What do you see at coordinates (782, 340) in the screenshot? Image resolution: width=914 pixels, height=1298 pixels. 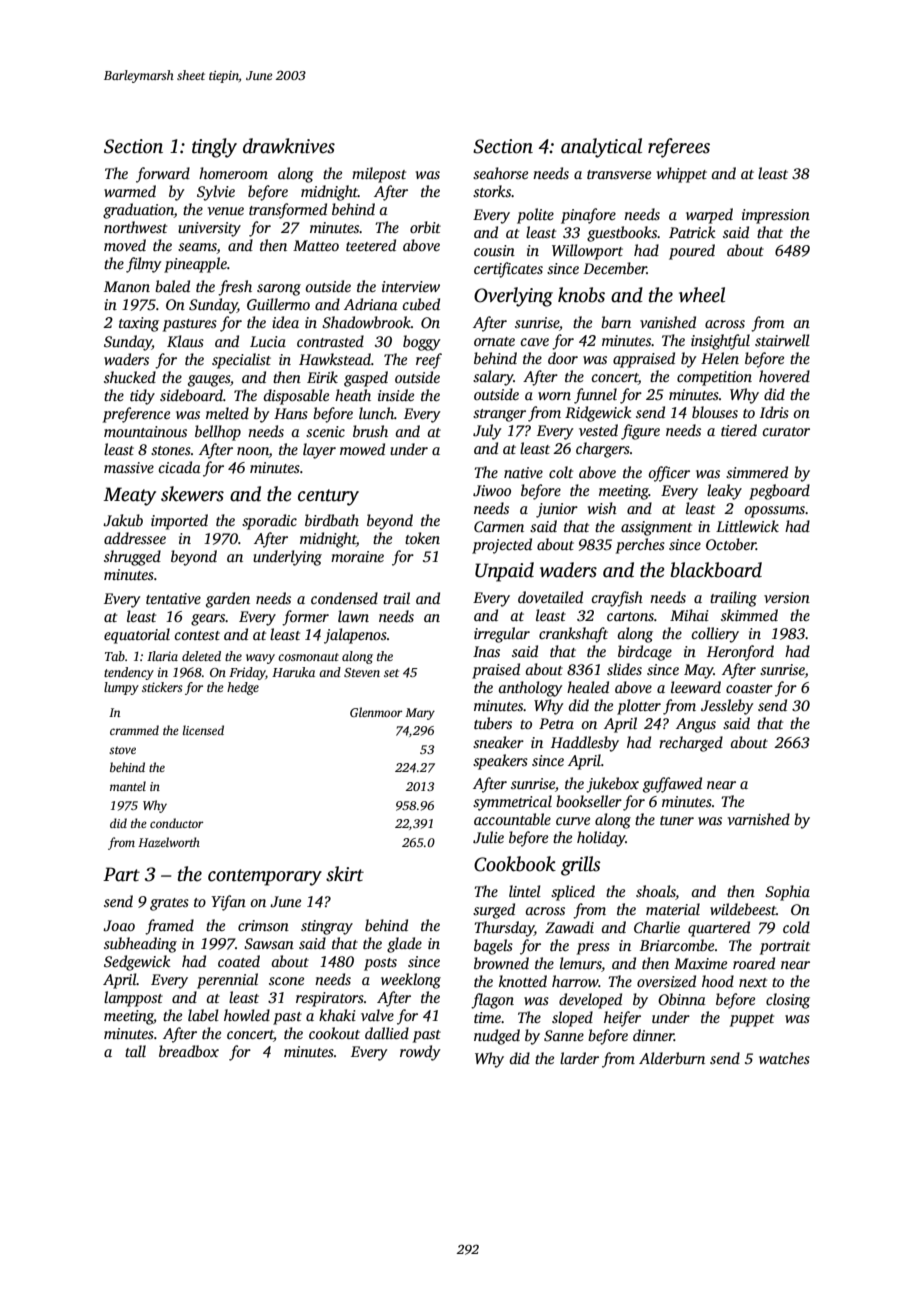 I see `stairwell` at bounding box center [782, 340].
